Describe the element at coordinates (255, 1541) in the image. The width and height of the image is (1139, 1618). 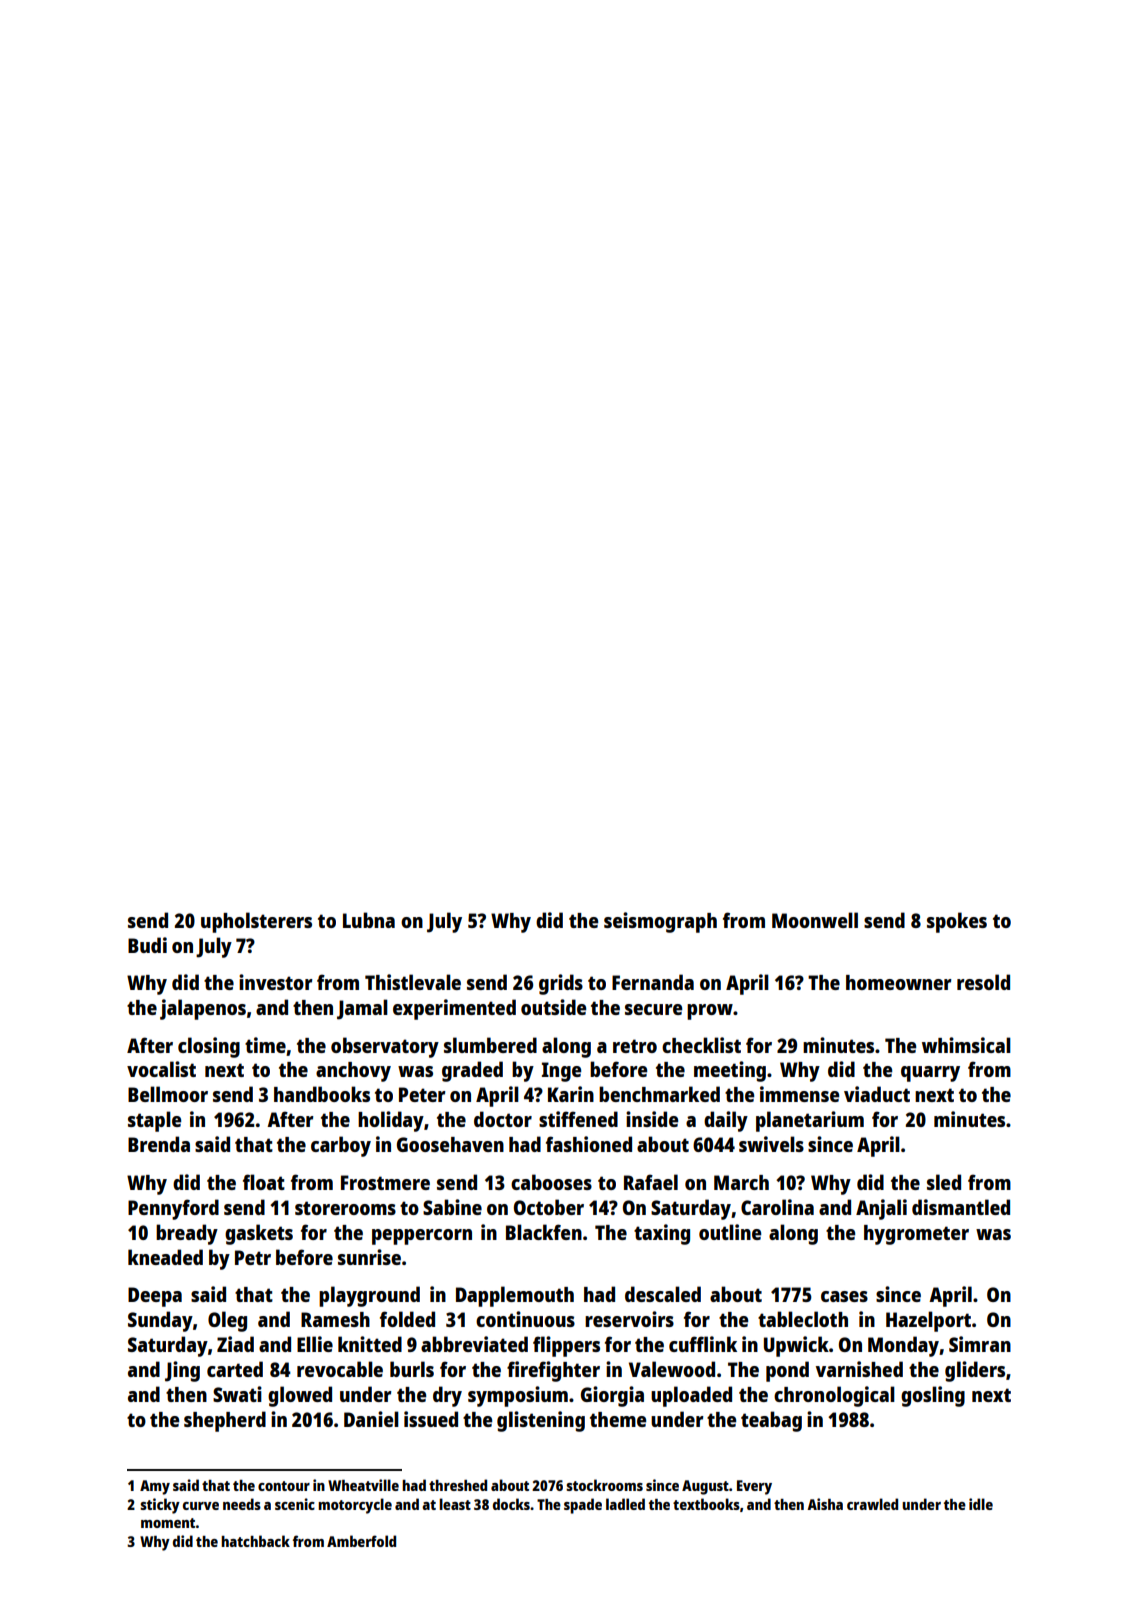
I see `hatchback` at that location.
